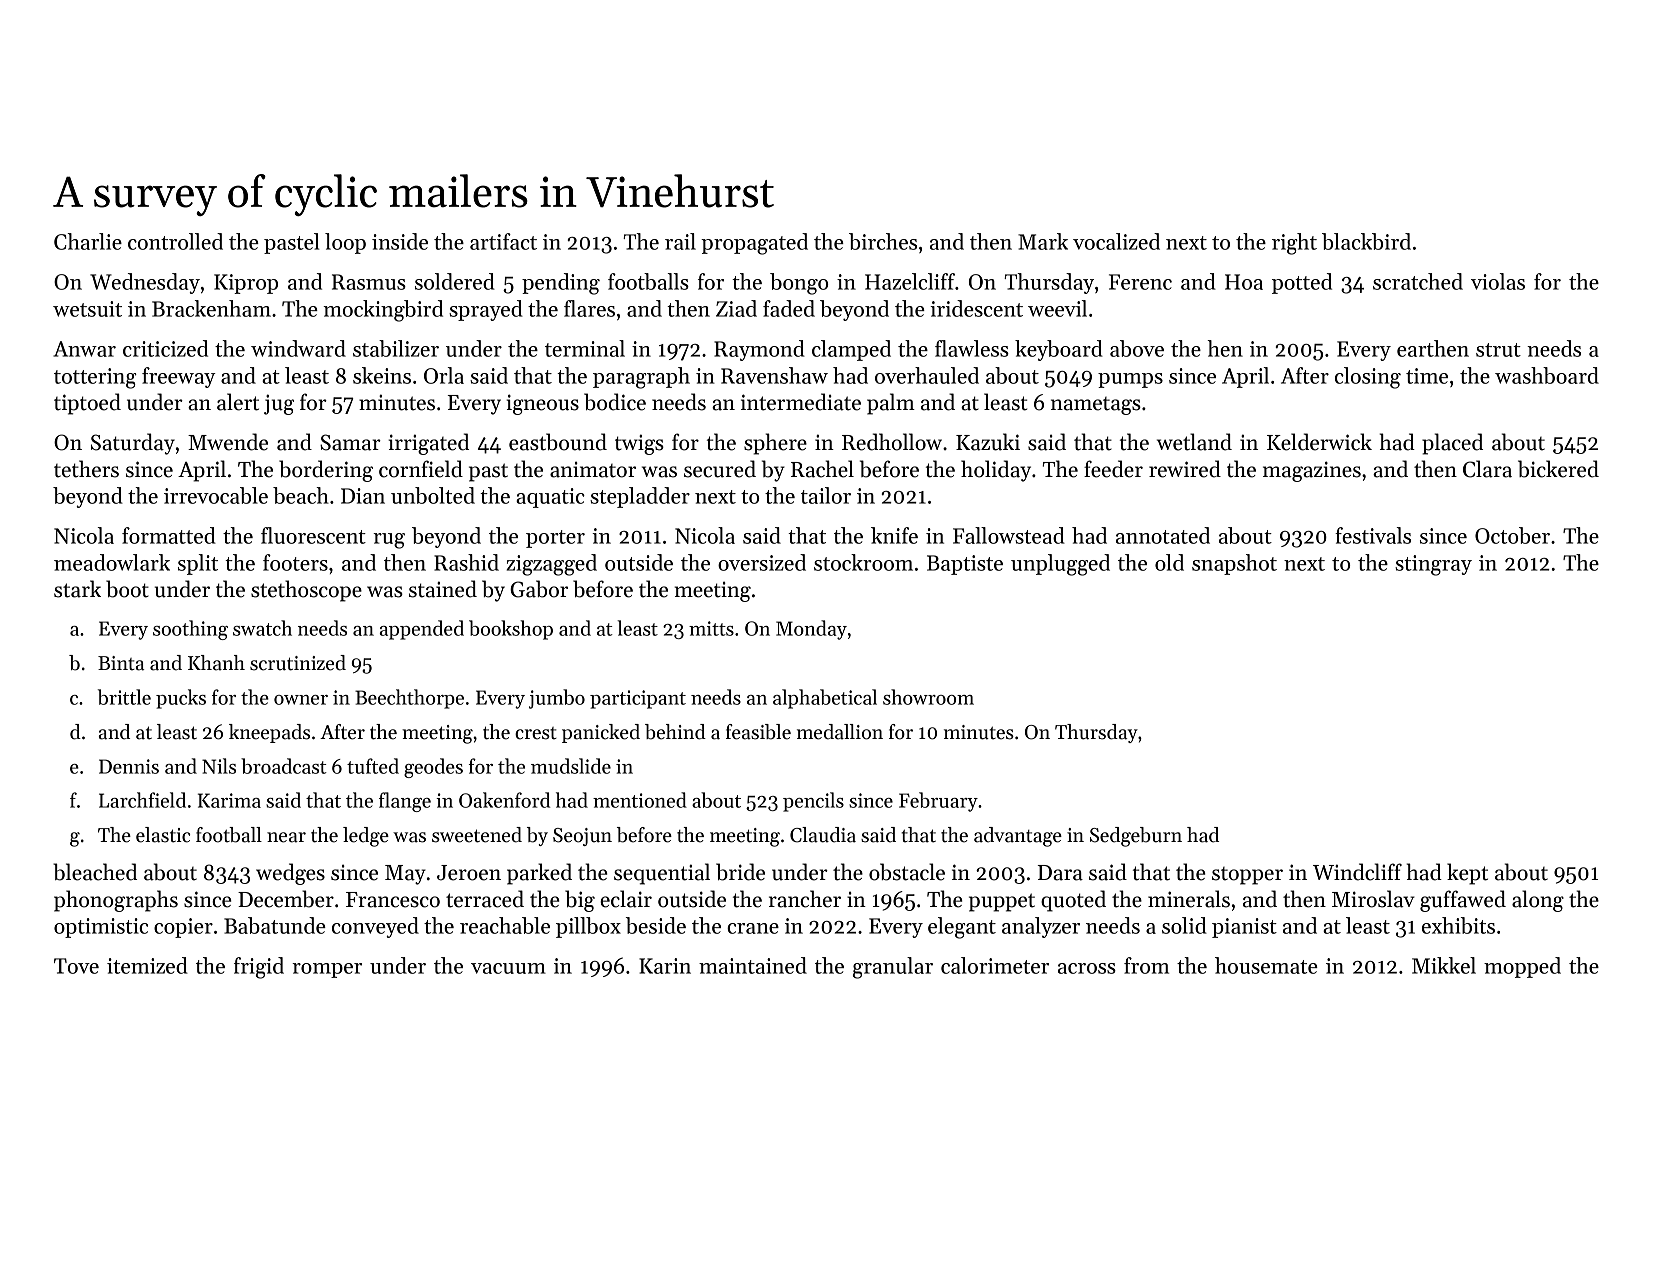 The image size is (1653, 1277). Describe the element at coordinates (1373, 535) in the screenshot. I see `festivals` at that location.
